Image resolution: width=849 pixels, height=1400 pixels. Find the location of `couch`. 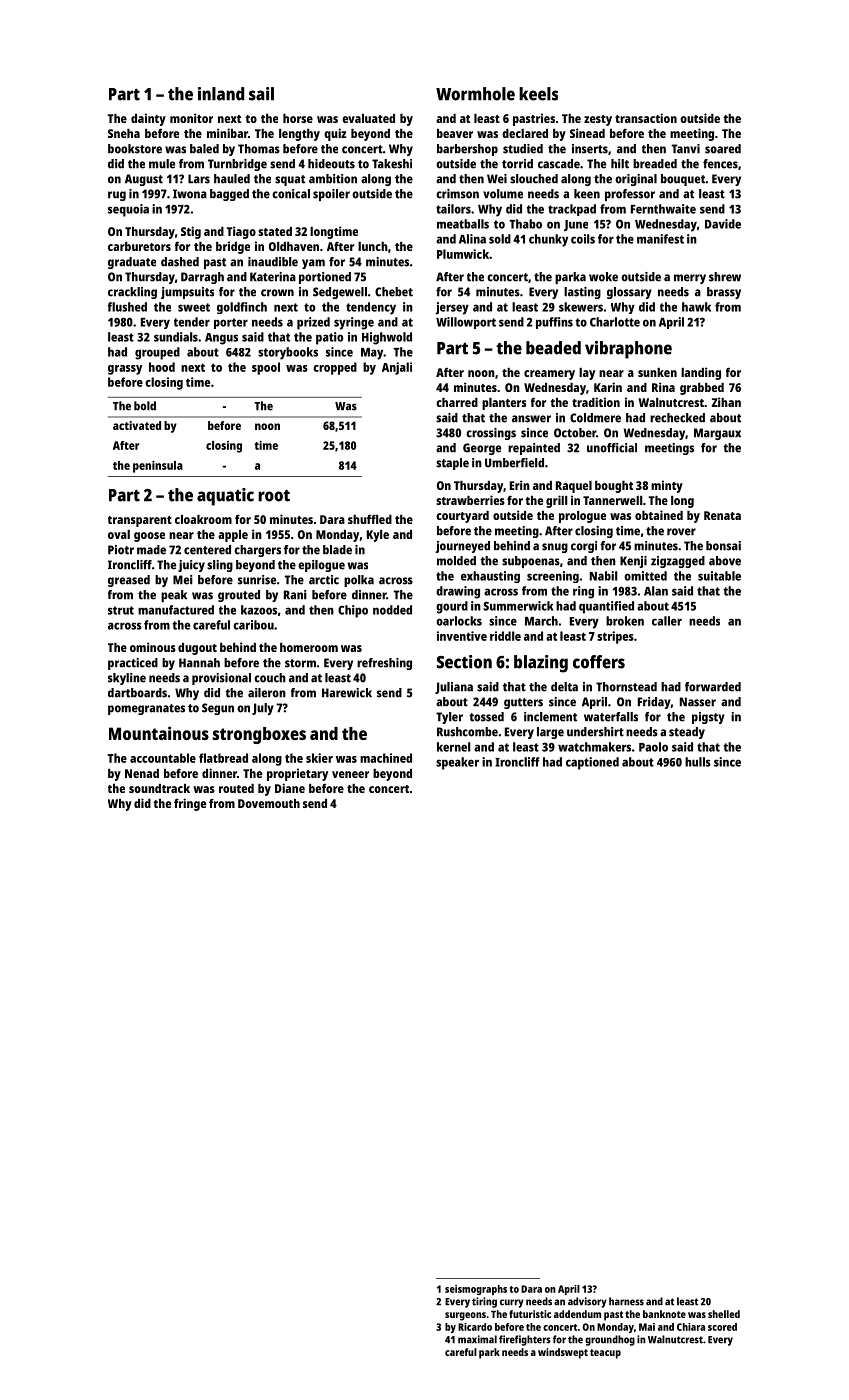

couch is located at coordinates (270, 678).
